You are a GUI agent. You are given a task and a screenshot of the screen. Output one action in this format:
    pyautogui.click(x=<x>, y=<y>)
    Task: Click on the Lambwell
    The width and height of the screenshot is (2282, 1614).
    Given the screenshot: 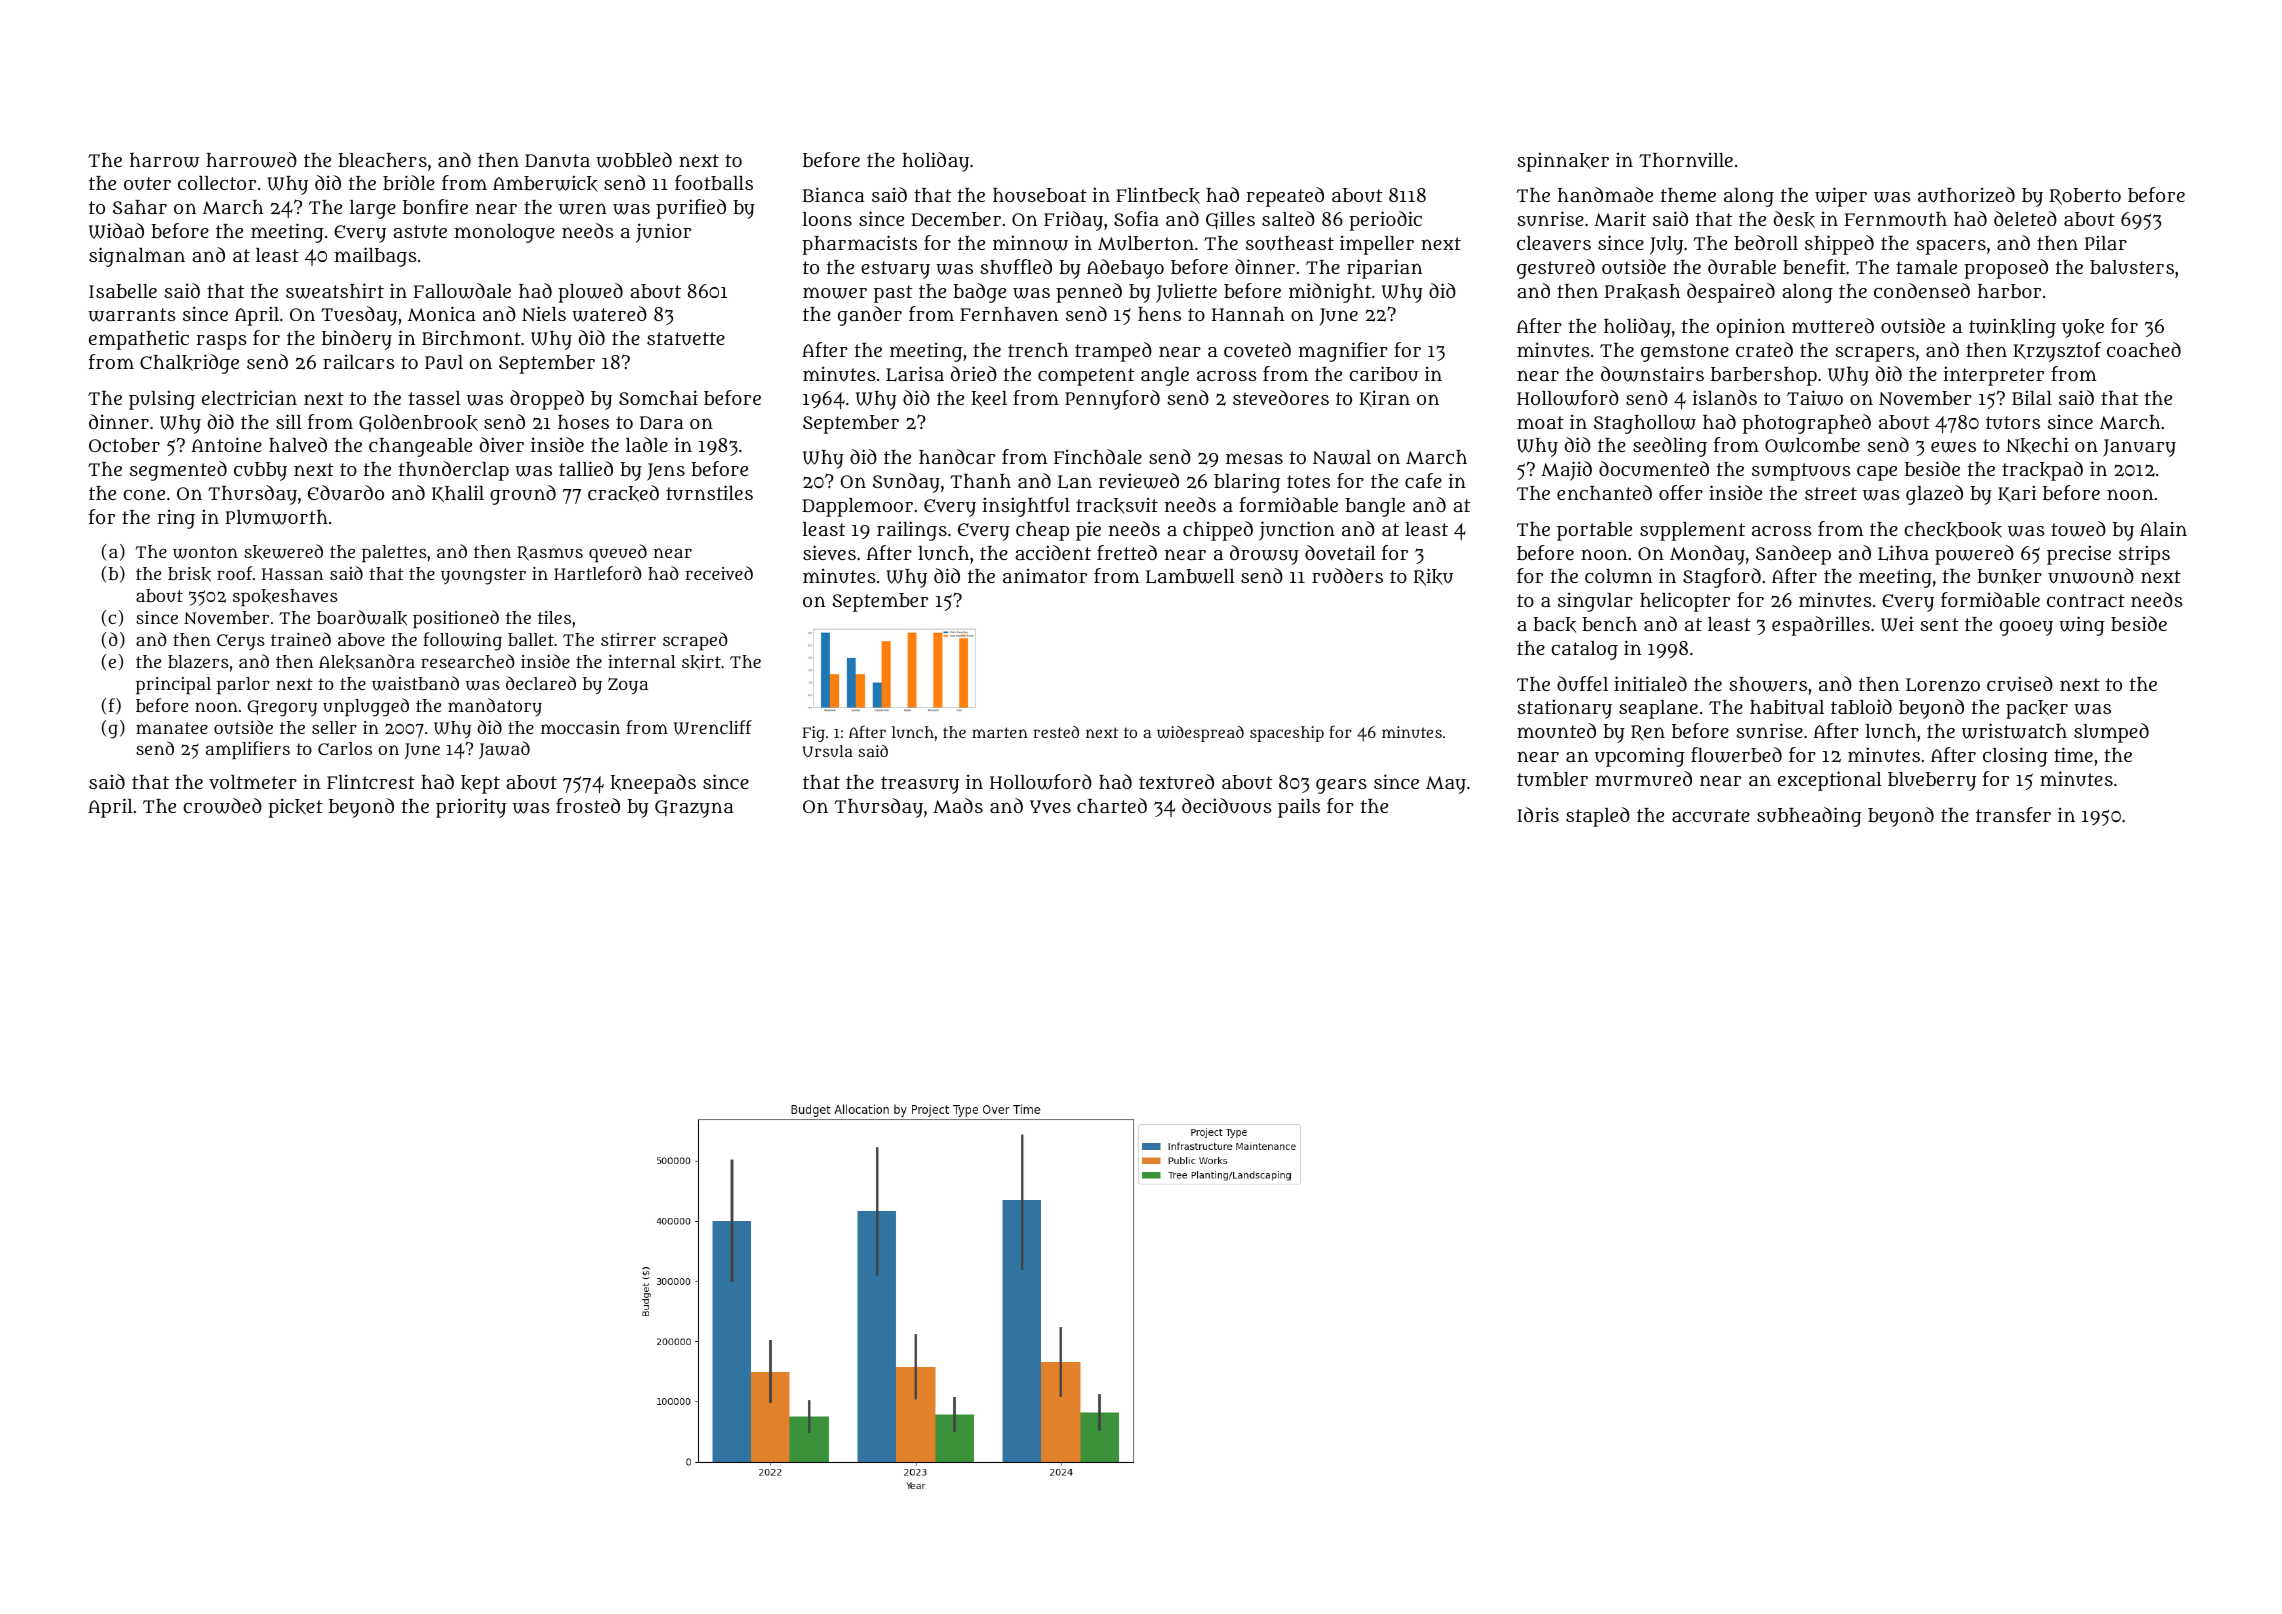 What is the action you would take?
    pyautogui.click(x=1190, y=576)
